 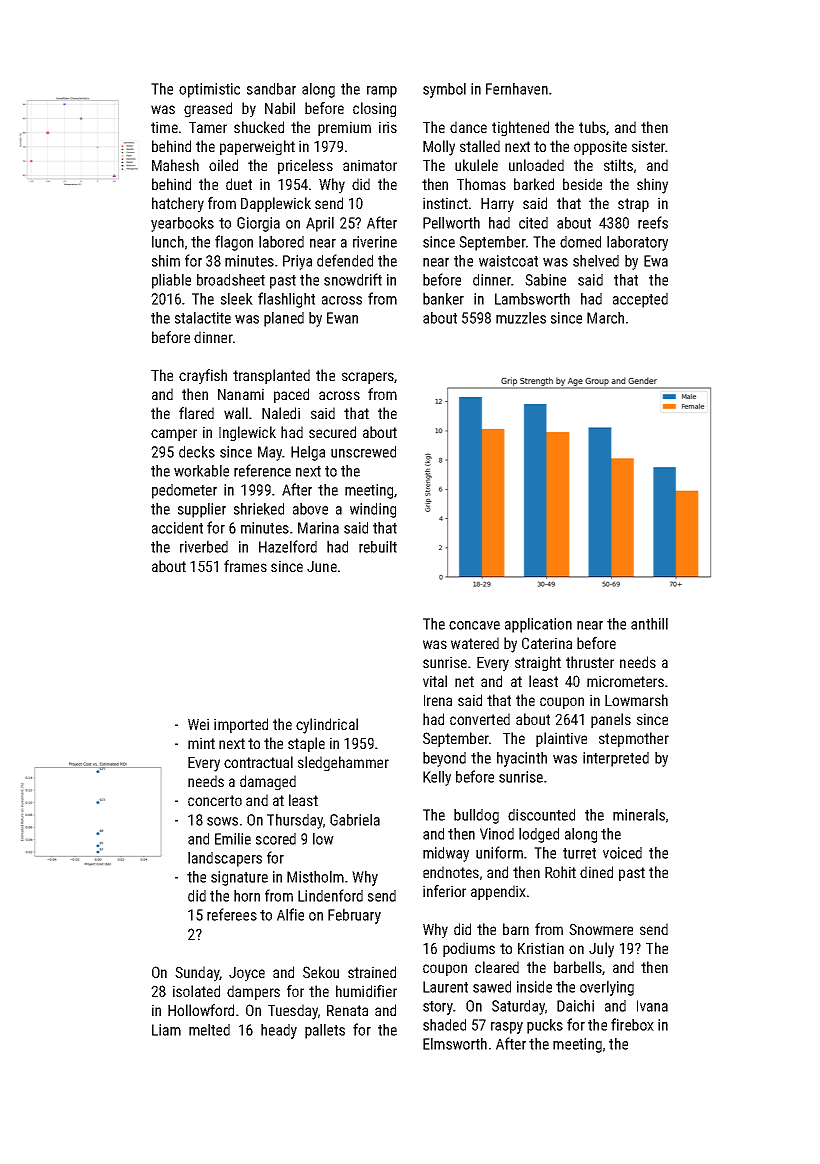 I want to click on anthill, so click(x=649, y=624).
